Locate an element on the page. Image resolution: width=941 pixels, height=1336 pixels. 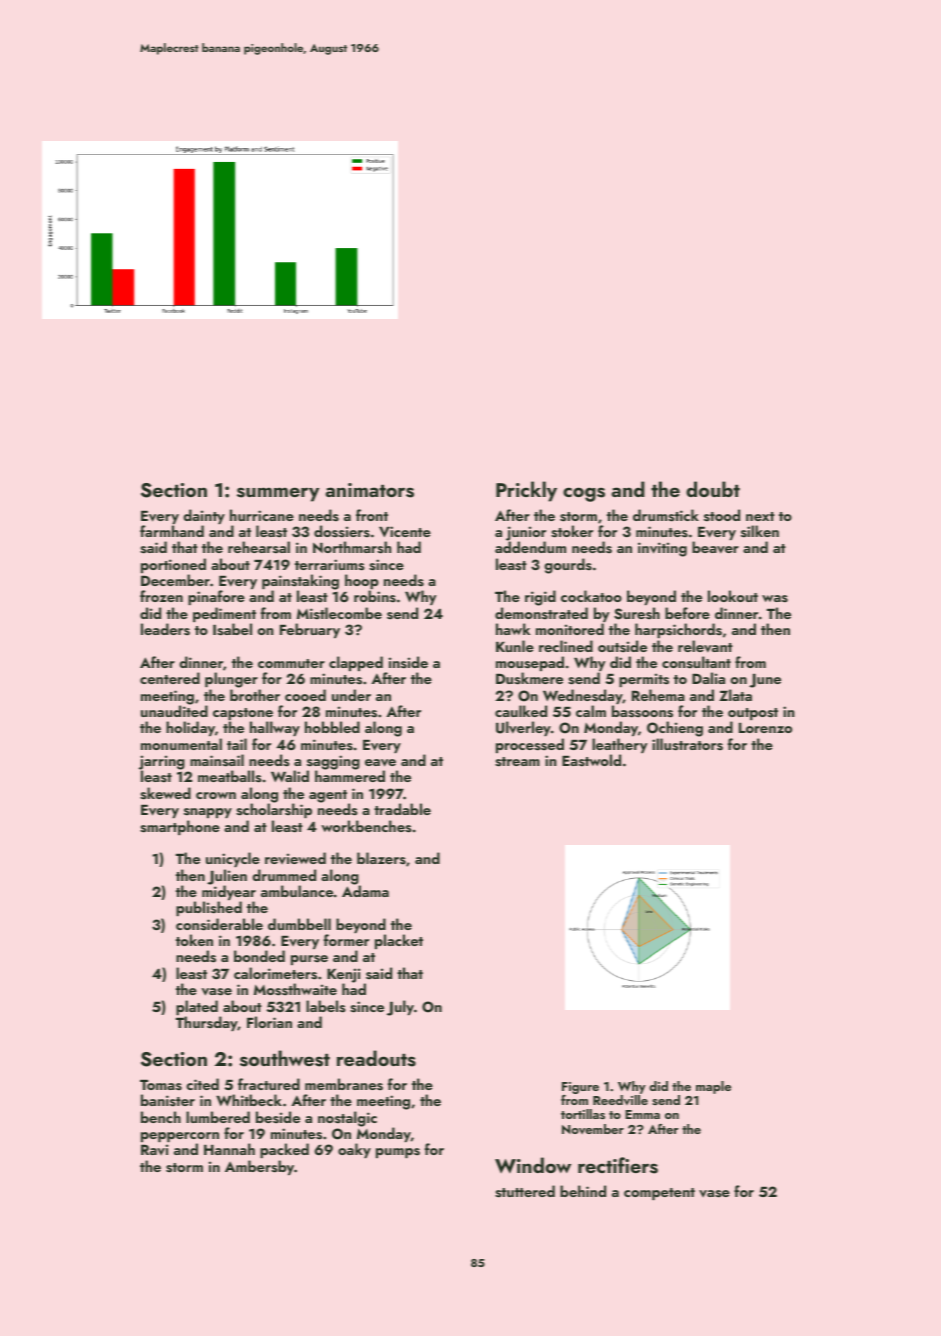
skewed is located at coordinates (165, 793).
